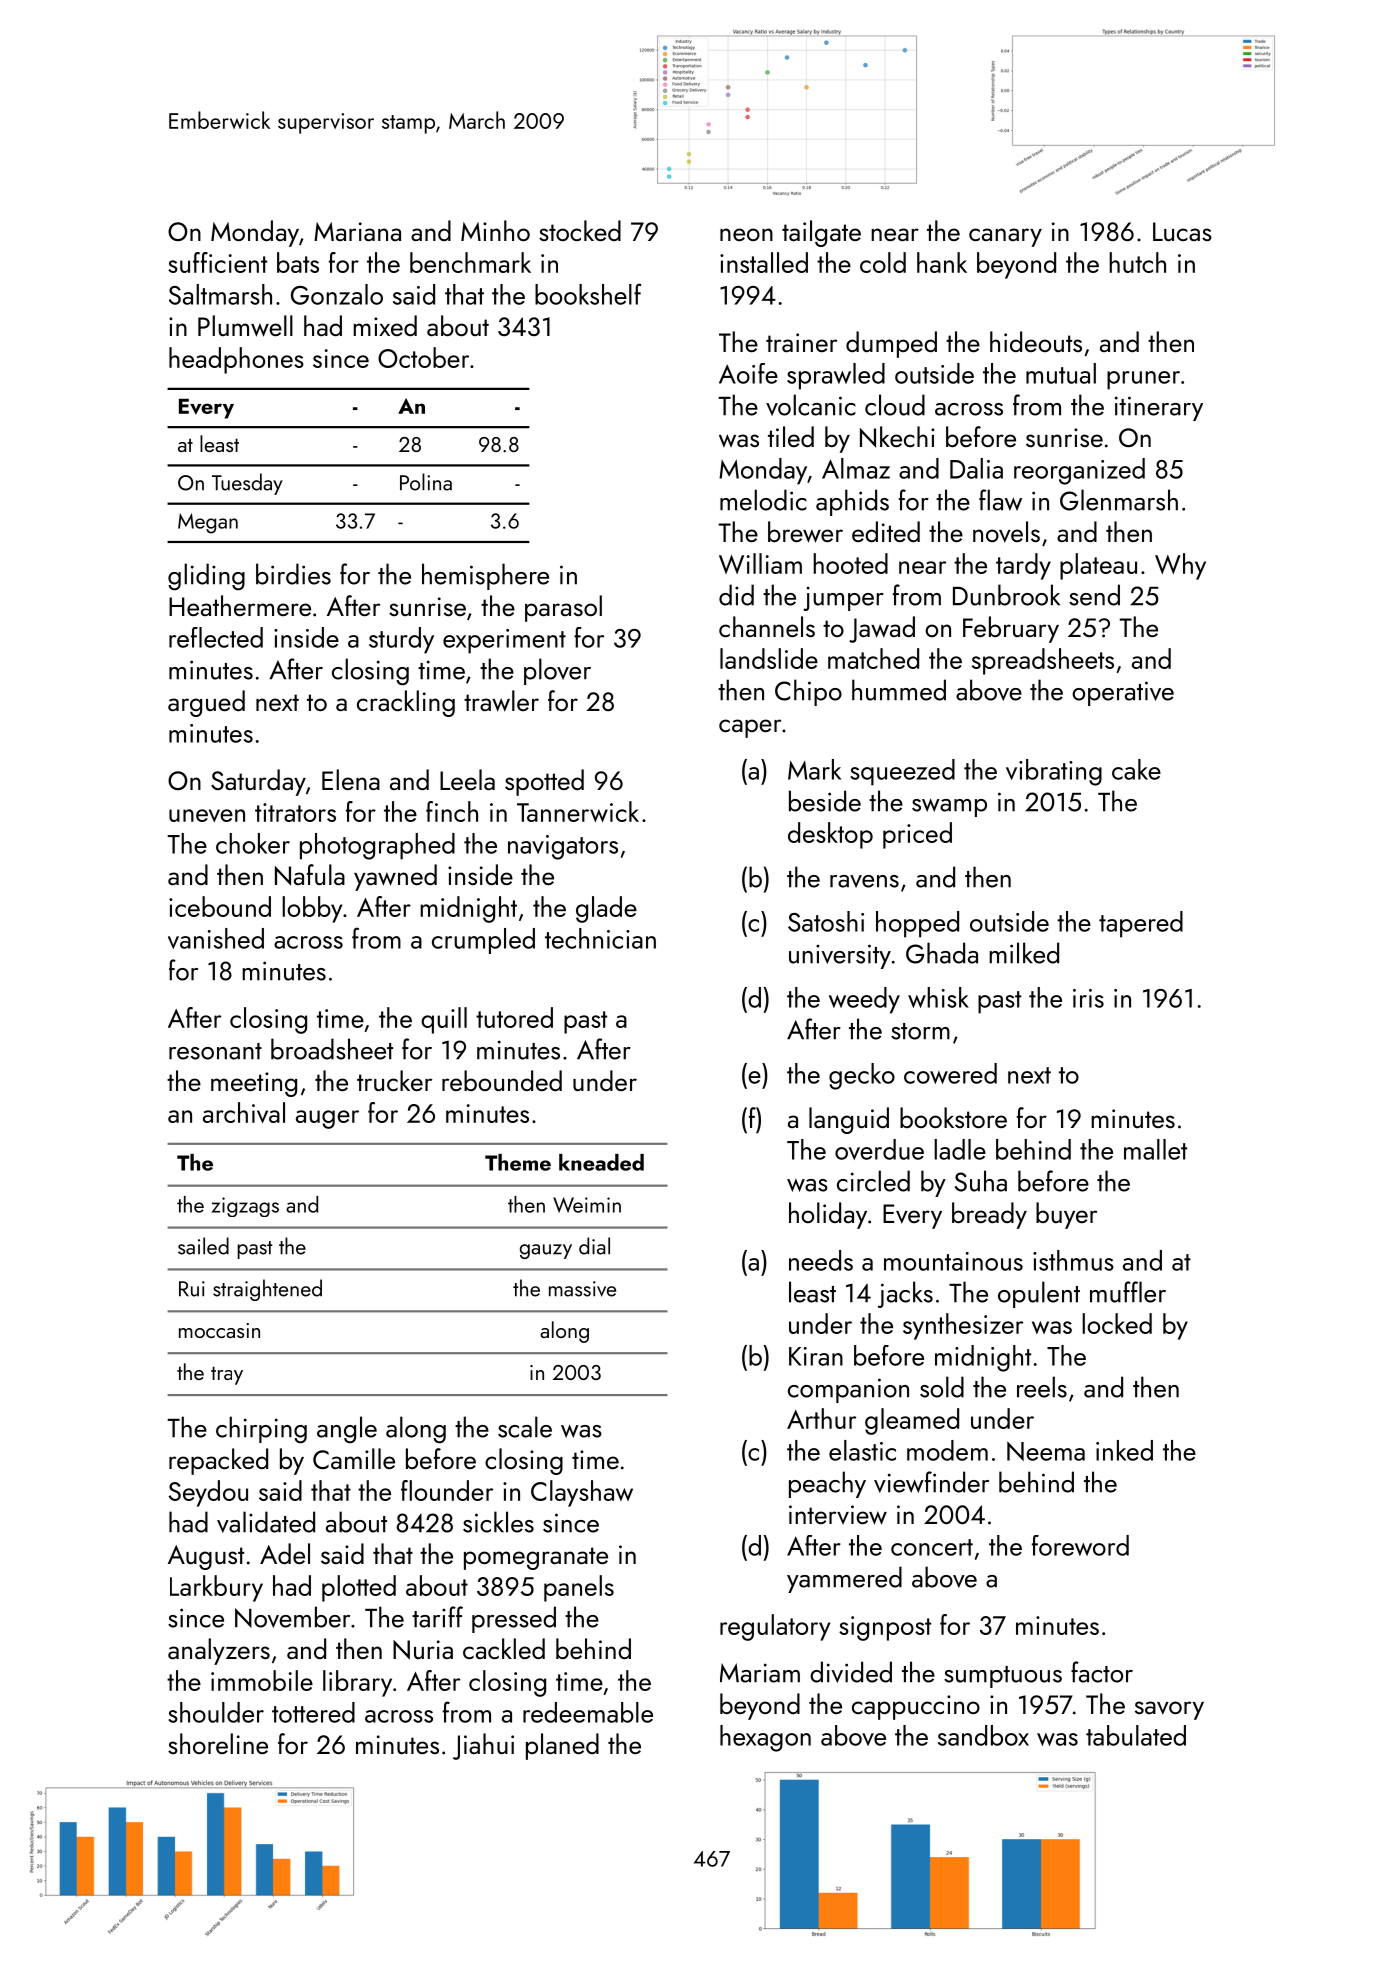  What do you see at coordinates (546, 1251) in the screenshot?
I see `gauzy` at bounding box center [546, 1251].
